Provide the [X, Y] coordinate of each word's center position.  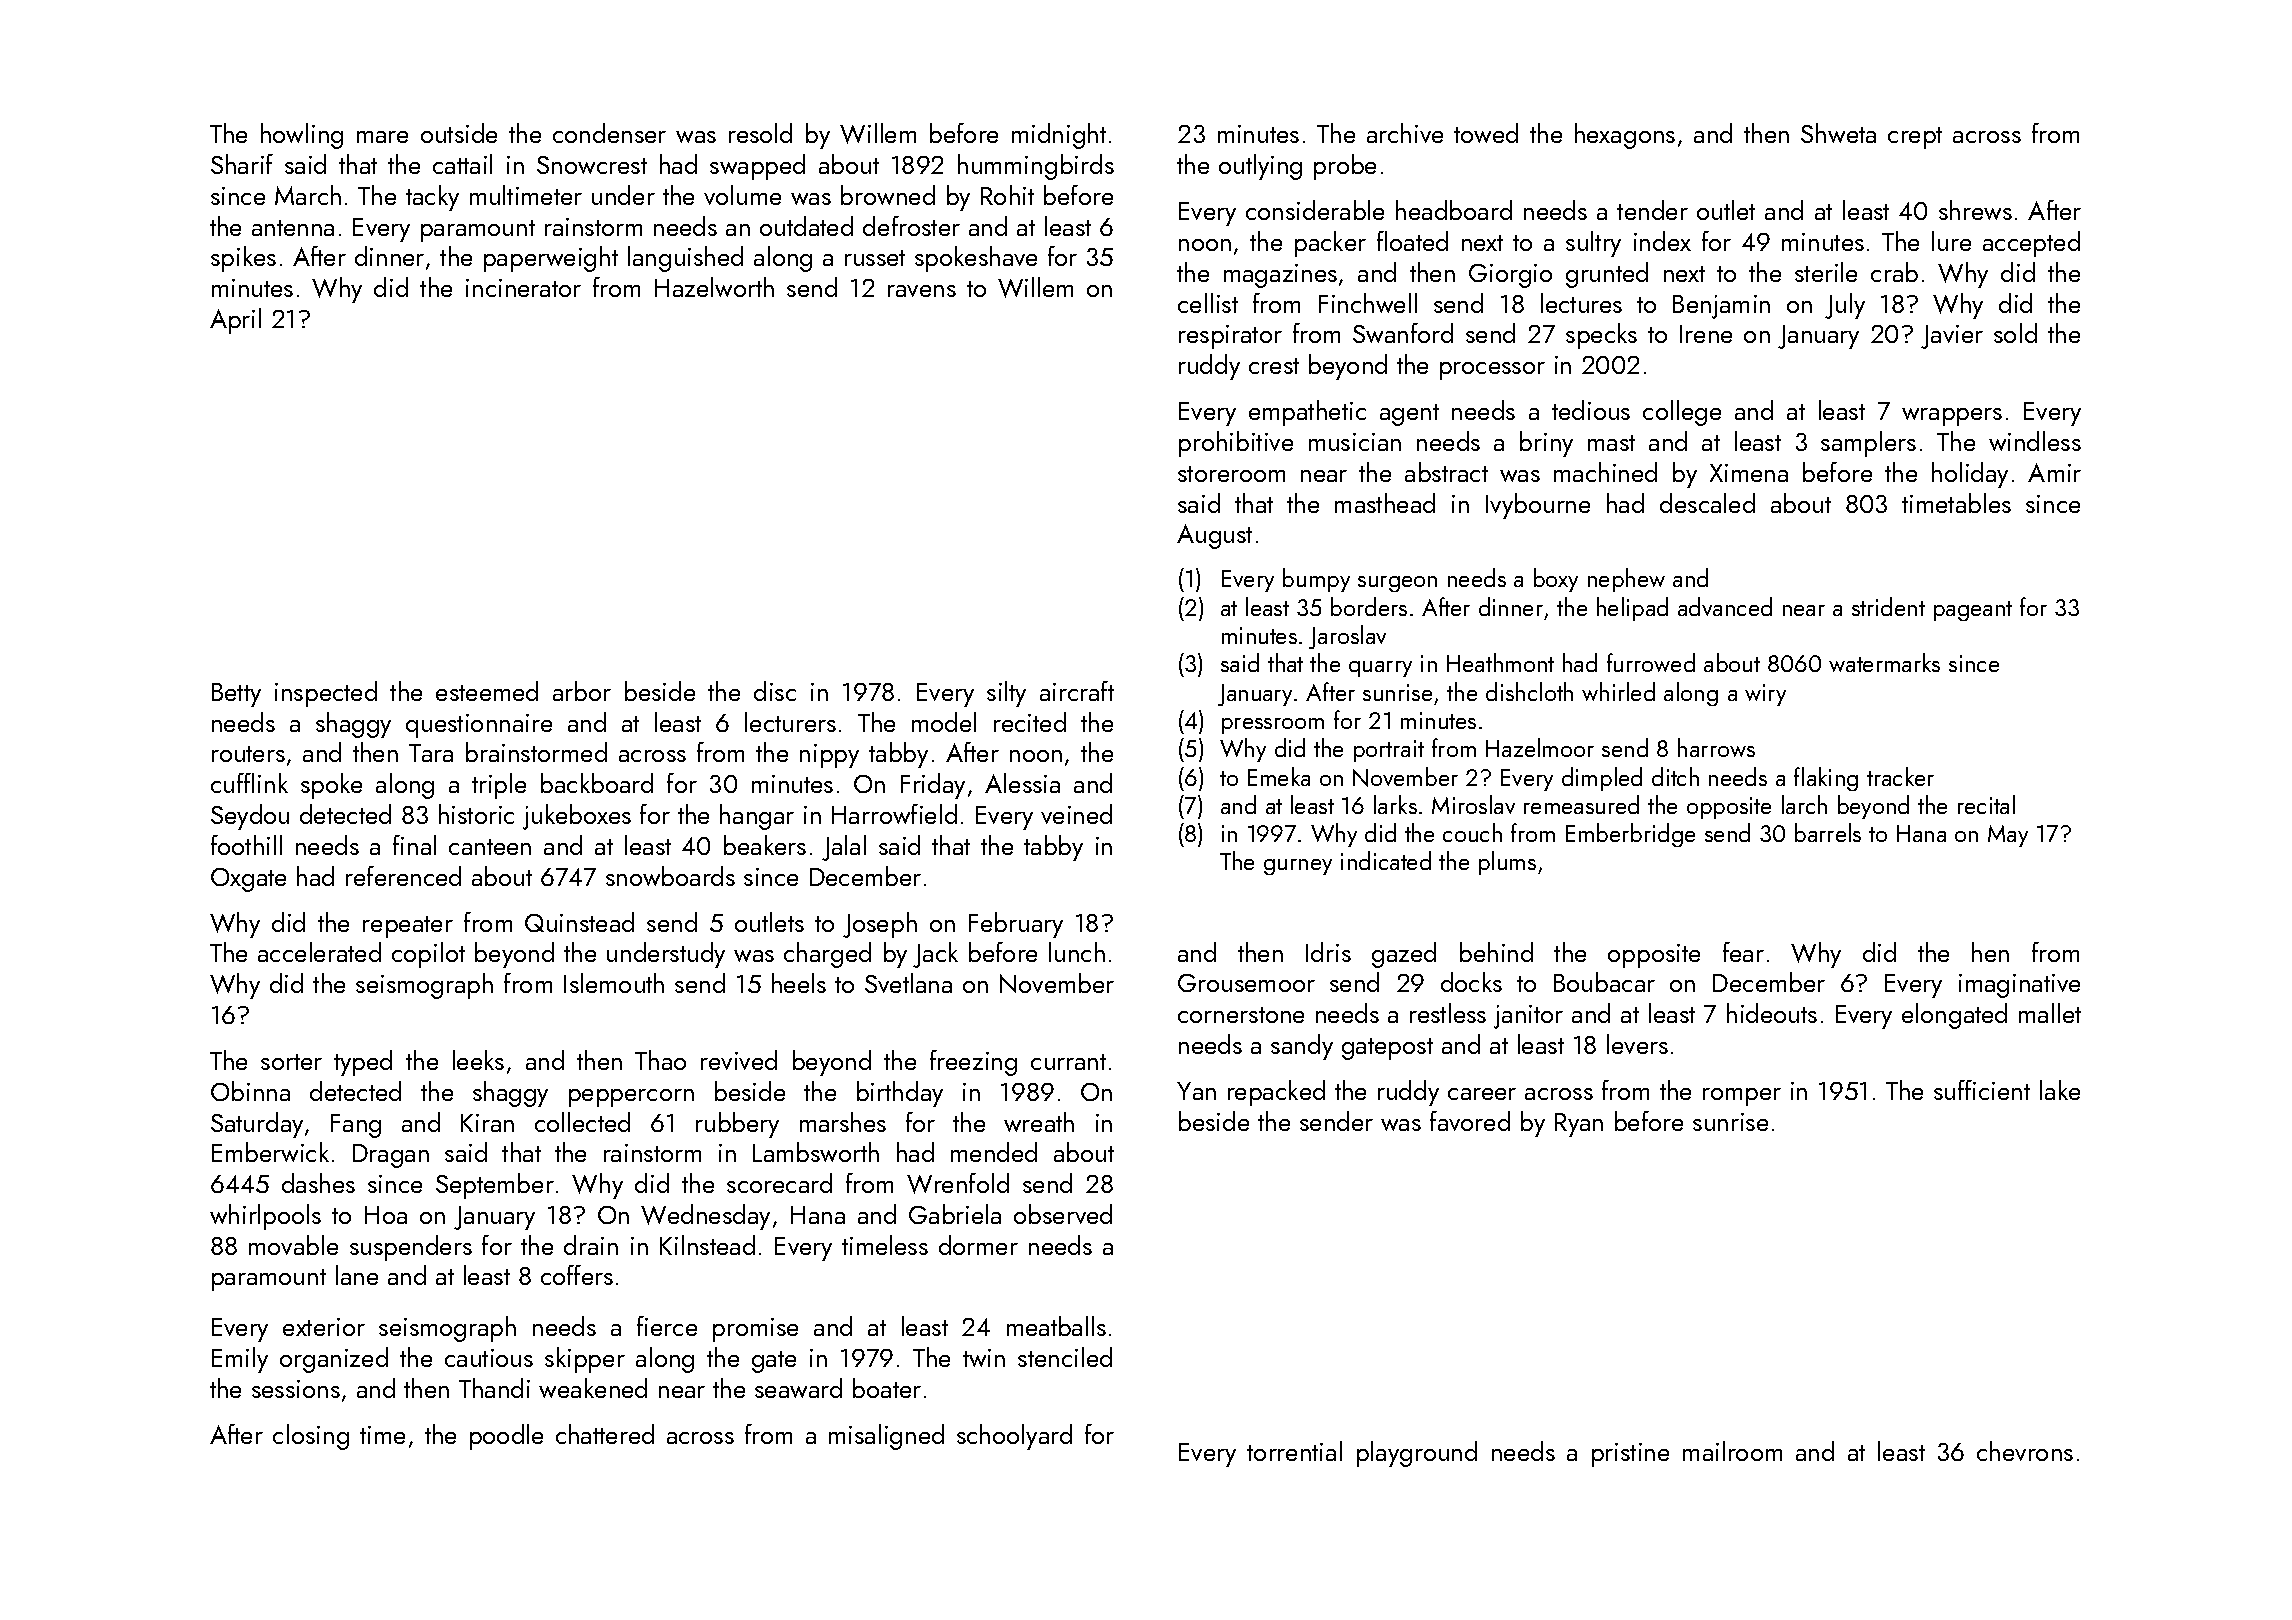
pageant [1973, 611]
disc [775, 691]
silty [1006, 694]
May [2008, 836]
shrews [1975, 210]
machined [1605, 472]
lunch [1077, 952]
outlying [1260, 167]
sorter [291, 1062]
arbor [582, 691]
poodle [506, 1437]
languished [685, 259]
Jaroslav [1347, 637]
